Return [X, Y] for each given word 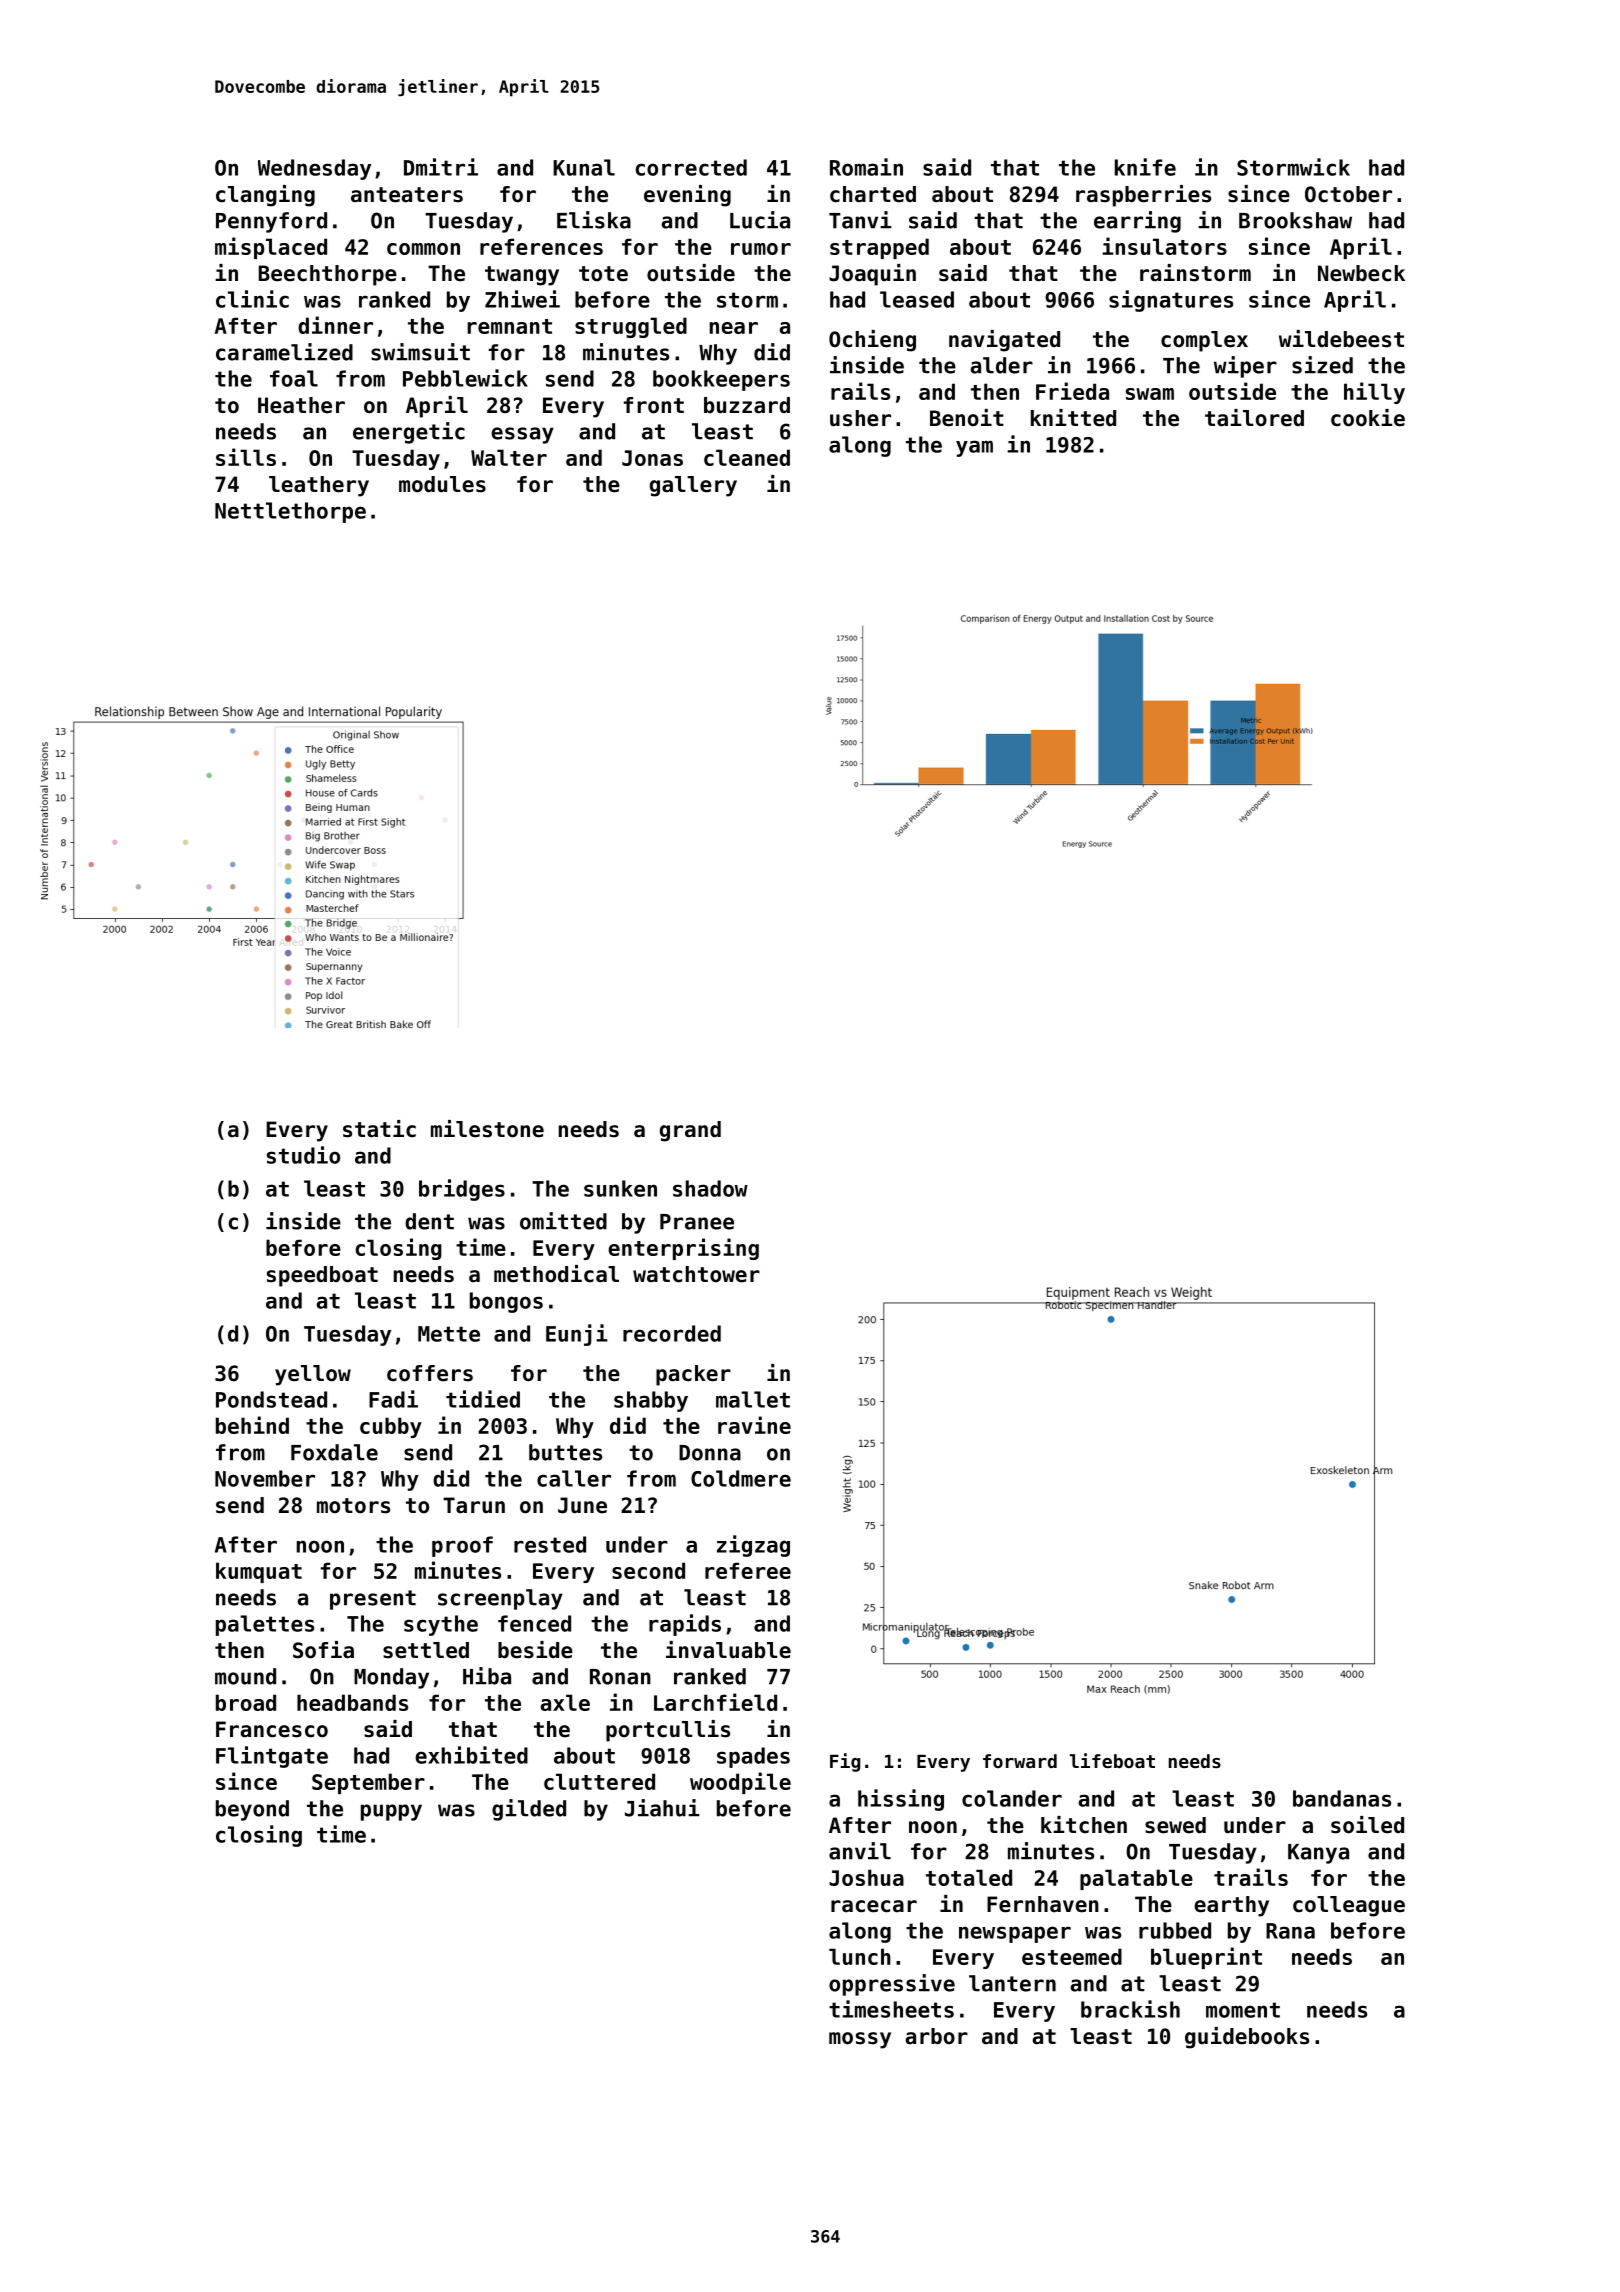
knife [1145, 167]
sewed [1175, 1825]
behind [252, 1425]
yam [974, 448]
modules [442, 484]
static [379, 1129]
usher [860, 418]
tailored [1254, 418]
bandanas [1342, 1798]
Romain [866, 167]
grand [690, 1131]
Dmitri [441, 167]
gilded [529, 1810]
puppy [391, 1812]
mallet [753, 1399]
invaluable [728, 1650]
